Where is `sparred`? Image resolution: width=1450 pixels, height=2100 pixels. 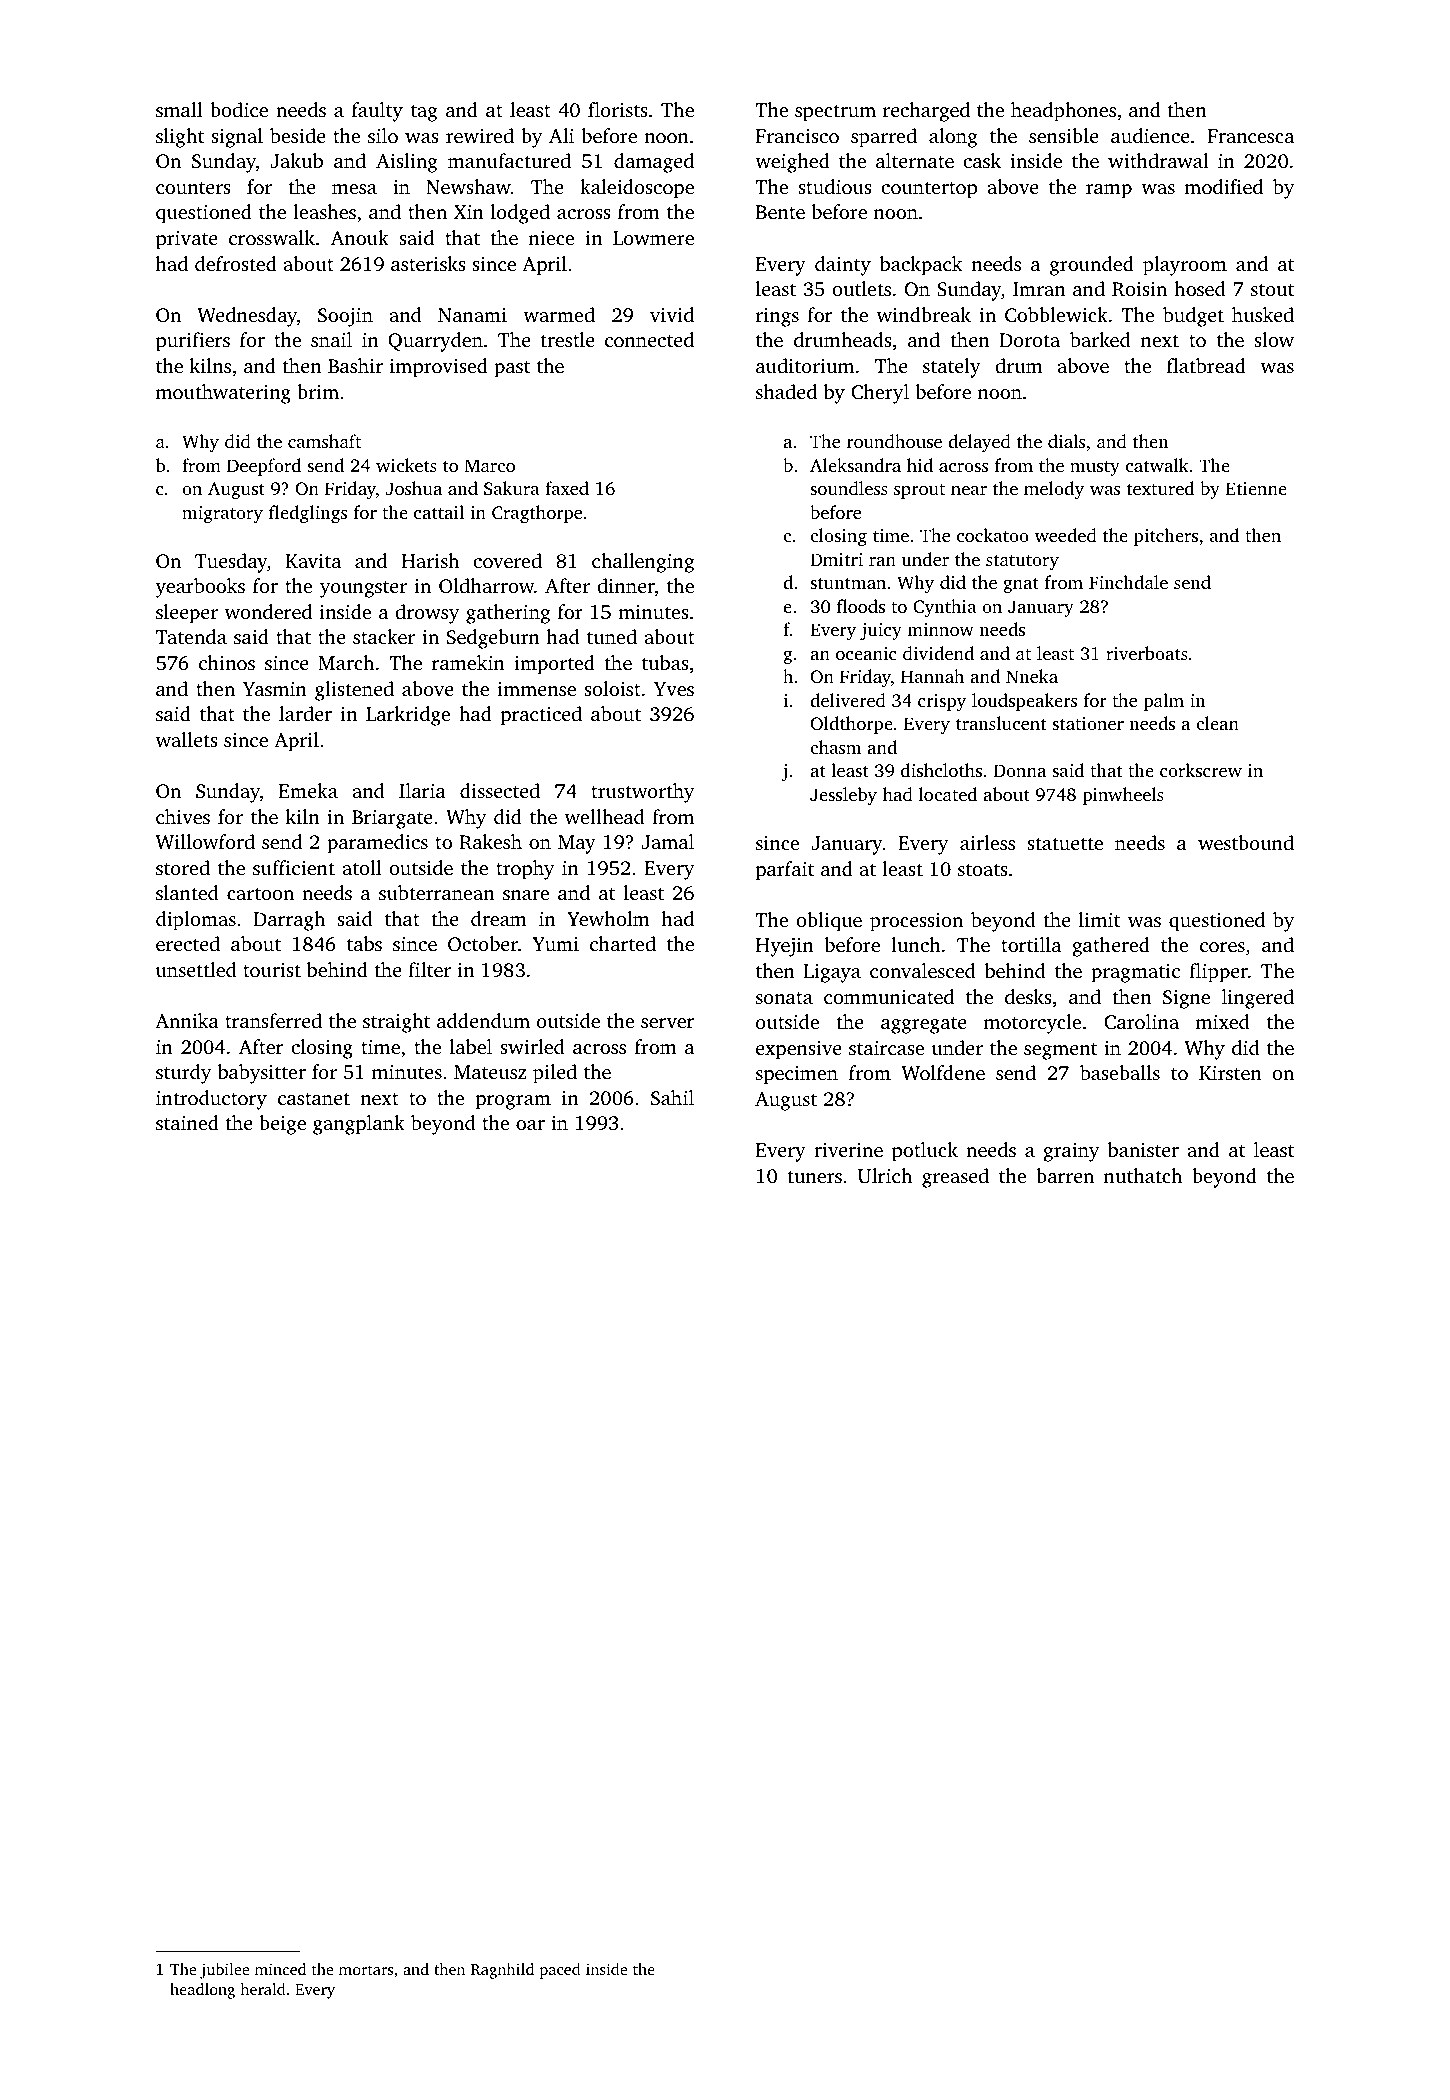
sparred is located at coordinates (884, 138).
